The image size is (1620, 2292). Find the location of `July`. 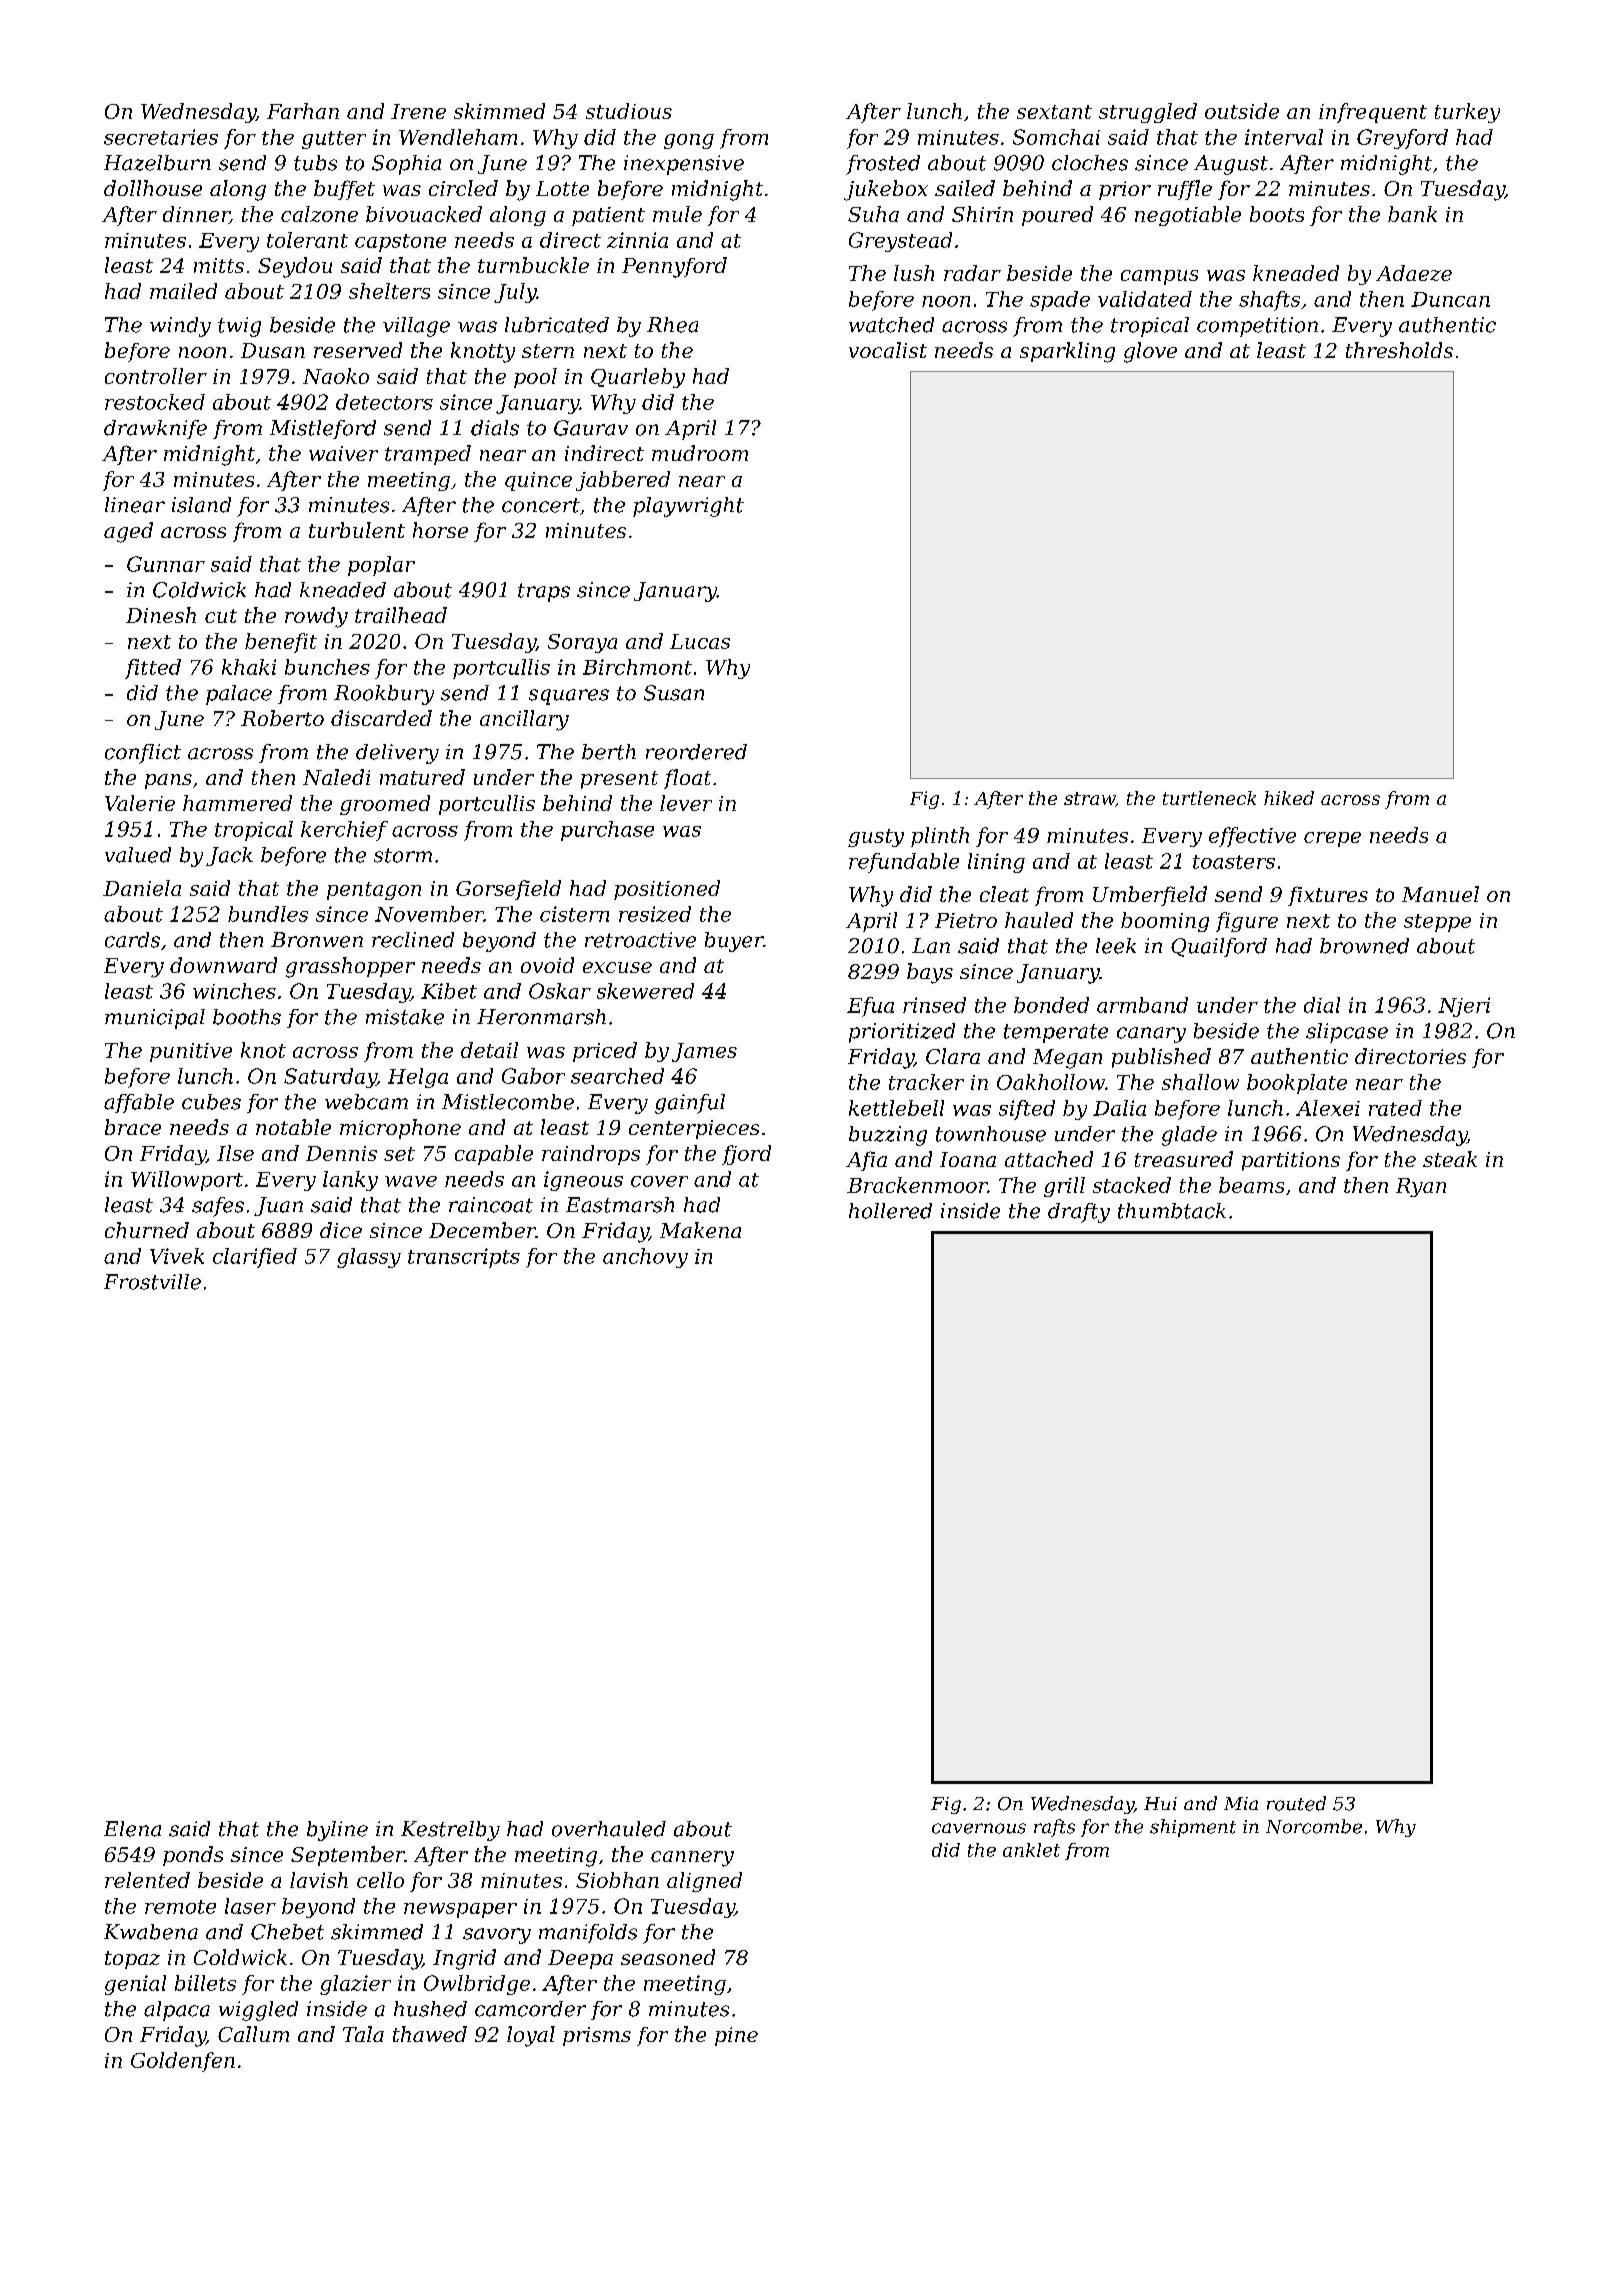

July is located at coordinates (515, 293).
